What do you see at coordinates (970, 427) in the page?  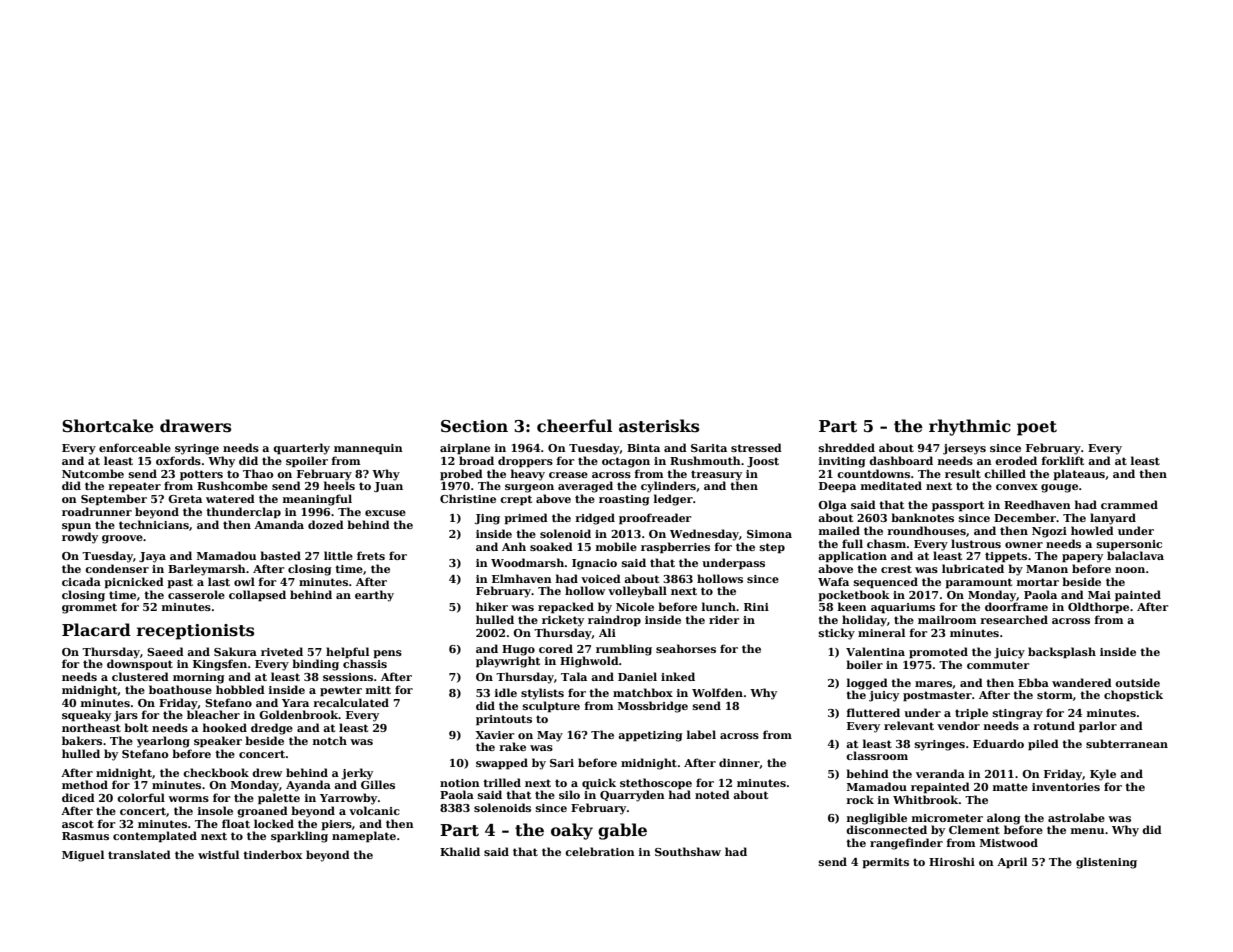 I see `rhythmic` at bounding box center [970, 427].
